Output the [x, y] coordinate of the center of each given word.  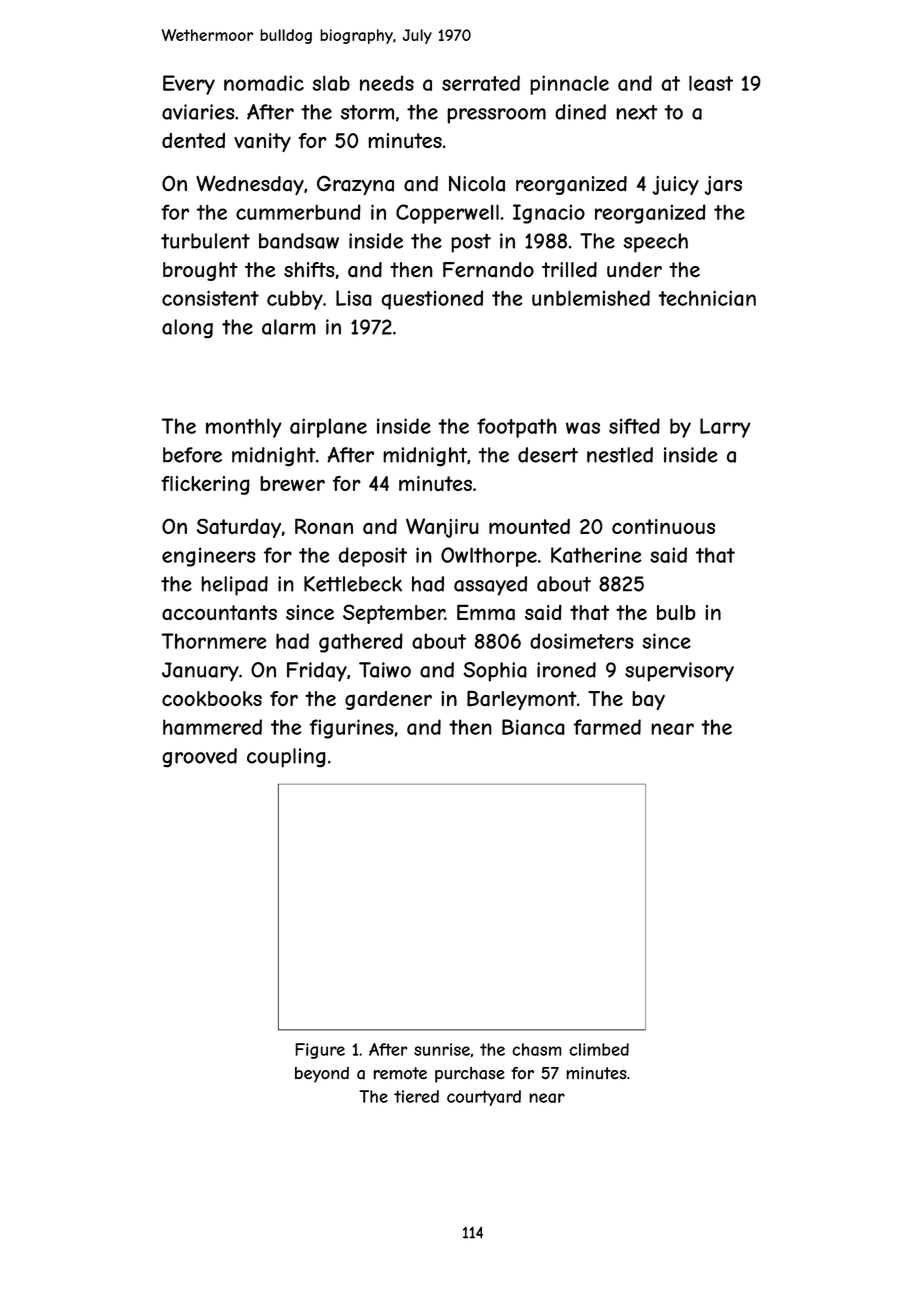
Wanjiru [442, 528]
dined [580, 112]
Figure [320, 1051]
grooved [199, 758]
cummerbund [298, 212]
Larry [725, 428]
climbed [599, 1049]
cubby [295, 300]
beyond [322, 1075]
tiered [416, 1096]
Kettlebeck [353, 584]
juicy [675, 185]
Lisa [354, 298]
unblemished [591, 298]
